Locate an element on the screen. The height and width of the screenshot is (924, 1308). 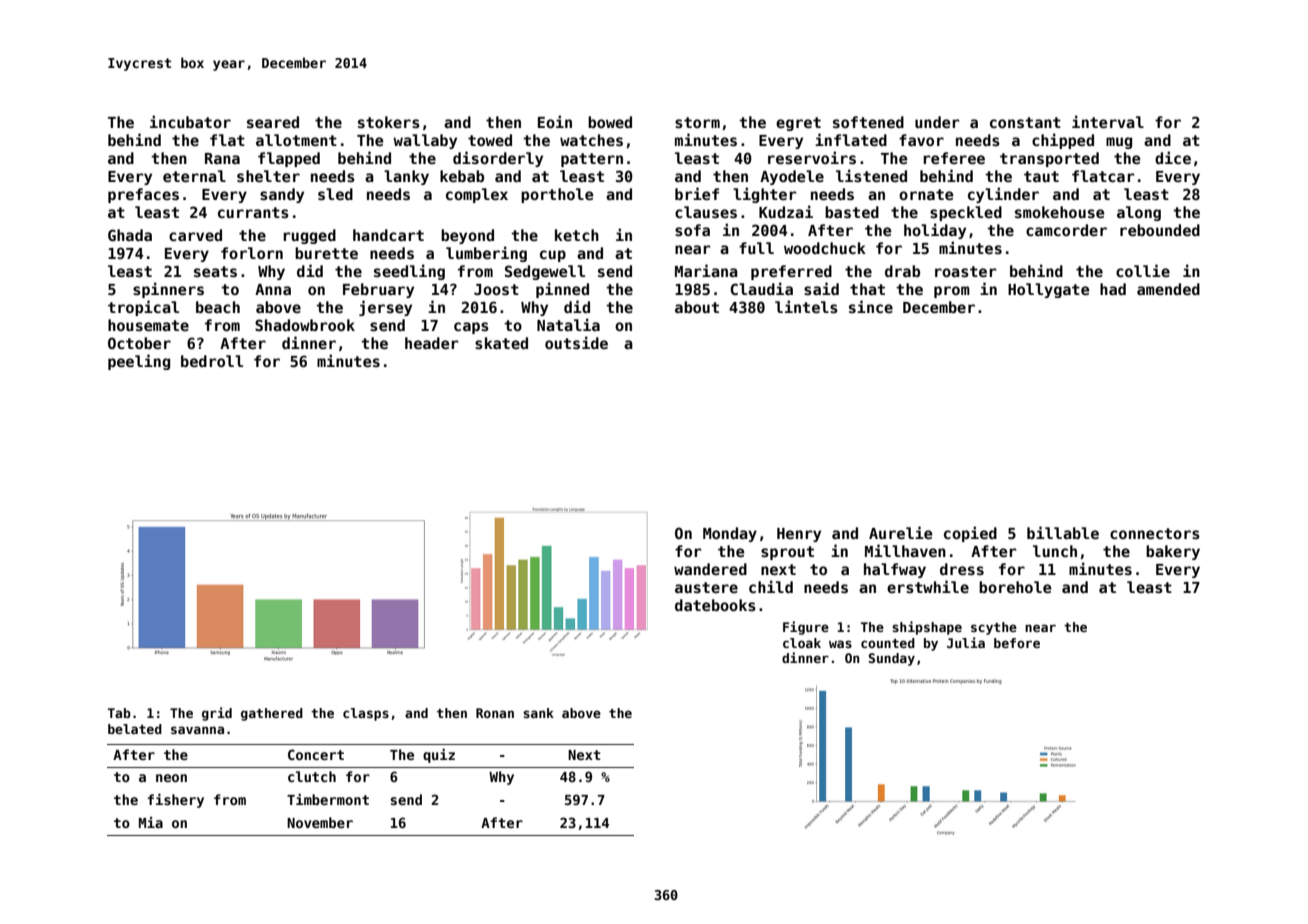
incubator is located at coordinates (190, 121).
